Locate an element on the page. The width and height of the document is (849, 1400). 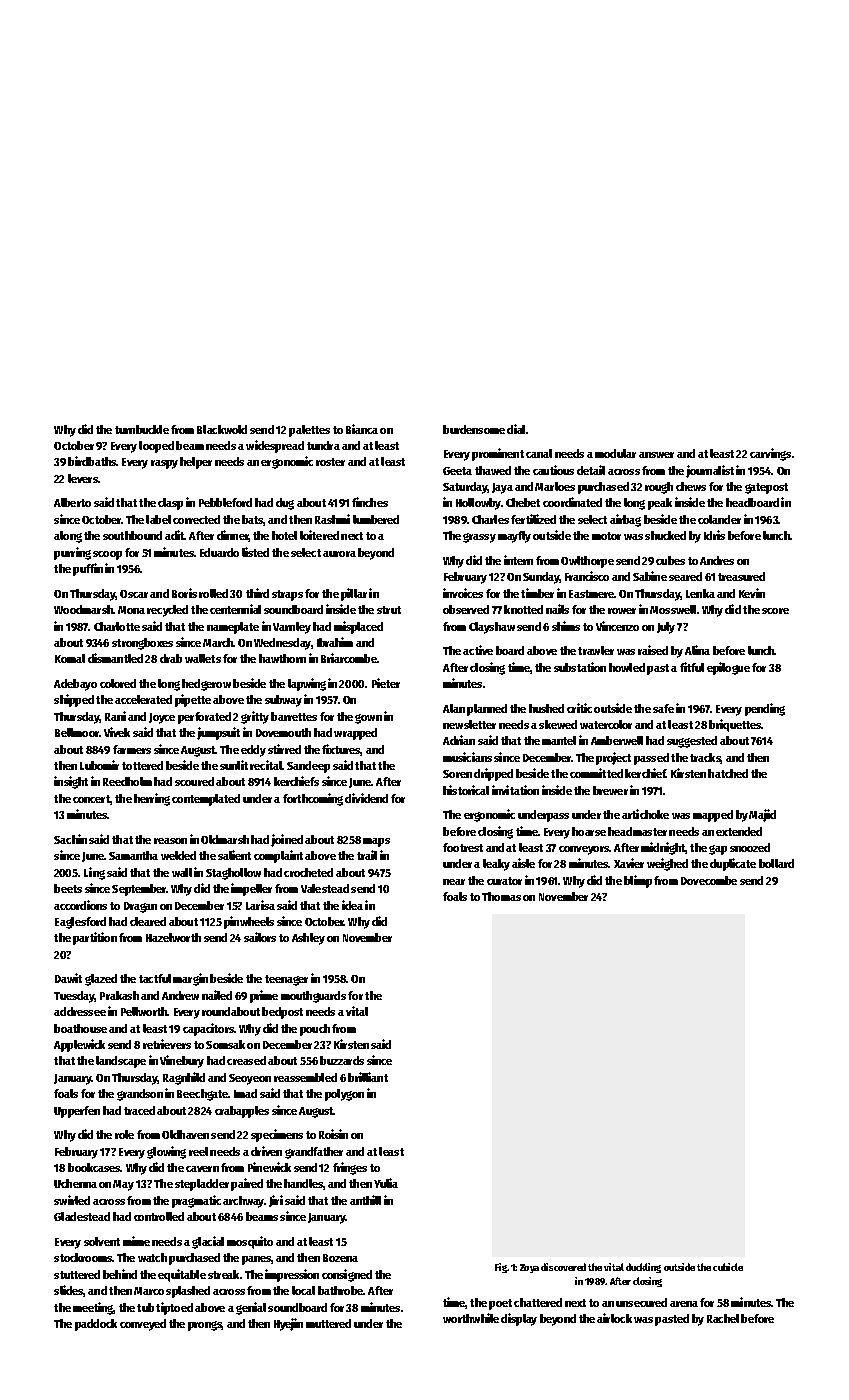
active is located at coordinates (478, 650).
